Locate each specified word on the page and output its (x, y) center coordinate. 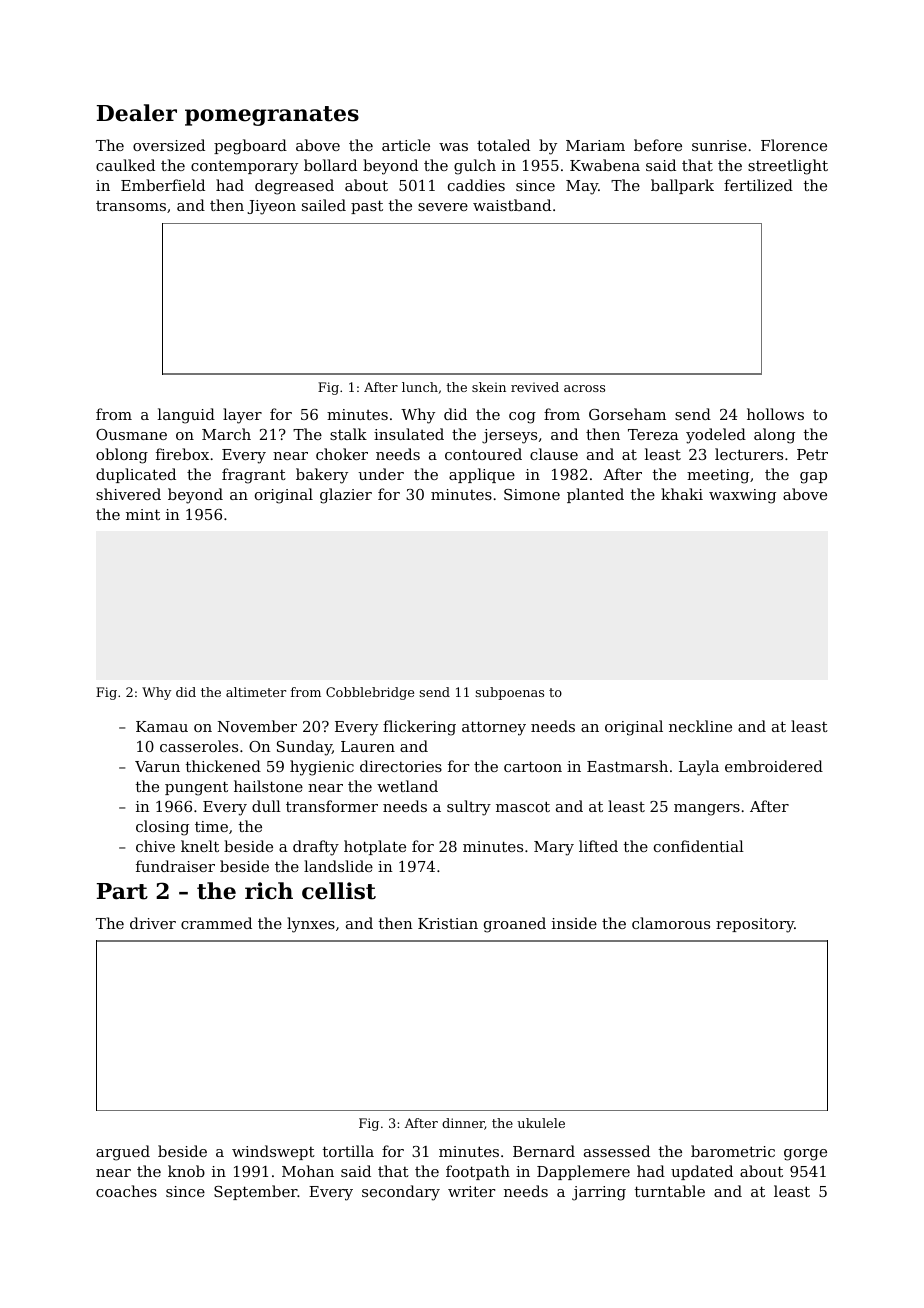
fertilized (758, 185)
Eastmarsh (627, 766)
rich (269, 891)
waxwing (742, 496)
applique (482, 475)
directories (401, 766)
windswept (273, 1152)
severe (443, 207)
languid (186, 416)
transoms (131, 206)
